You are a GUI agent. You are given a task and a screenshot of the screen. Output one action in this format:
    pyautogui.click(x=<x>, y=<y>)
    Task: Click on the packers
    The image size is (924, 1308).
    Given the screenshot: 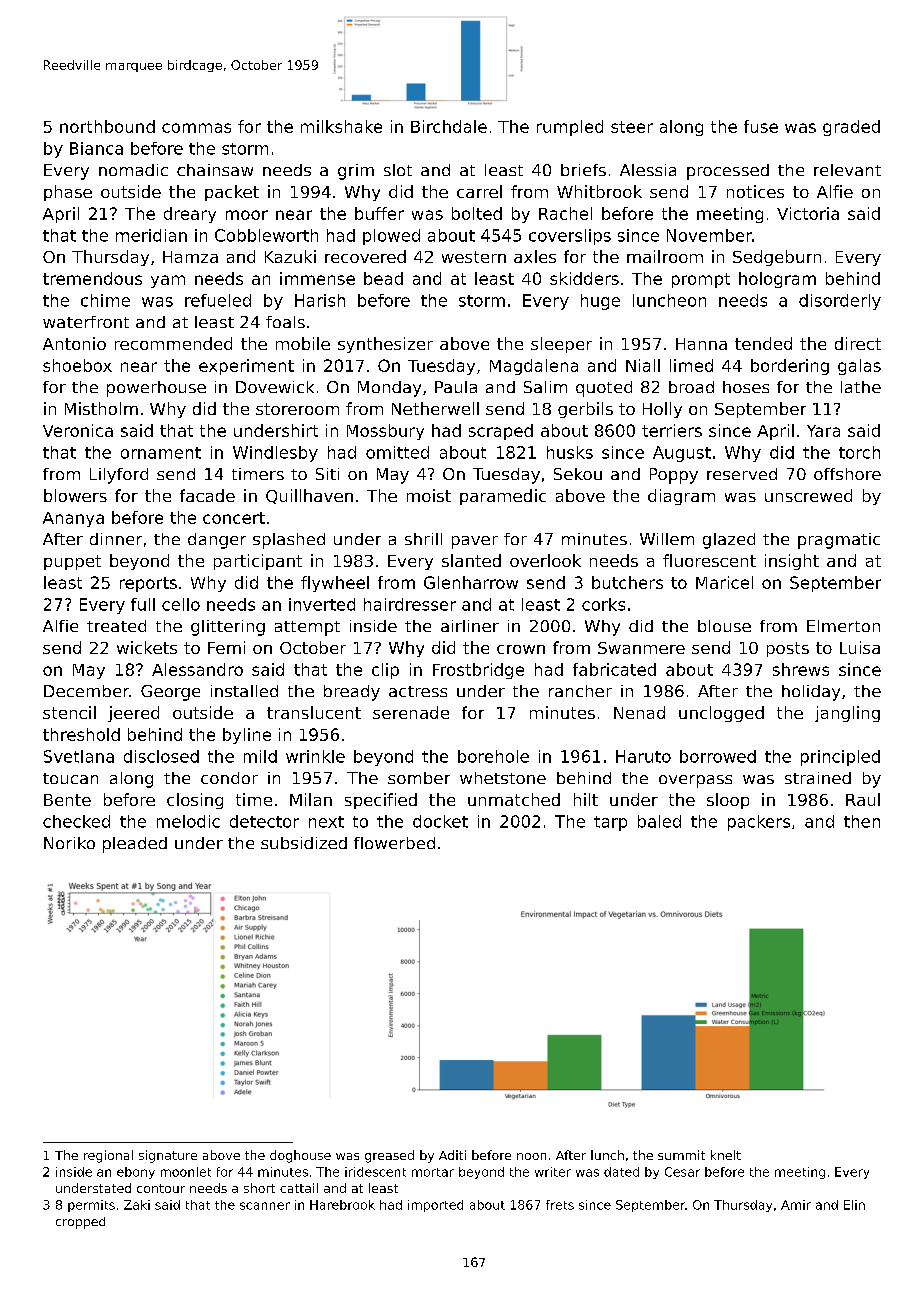 What is the action you would take?
    pyautogui.click(x=759, y=823)
